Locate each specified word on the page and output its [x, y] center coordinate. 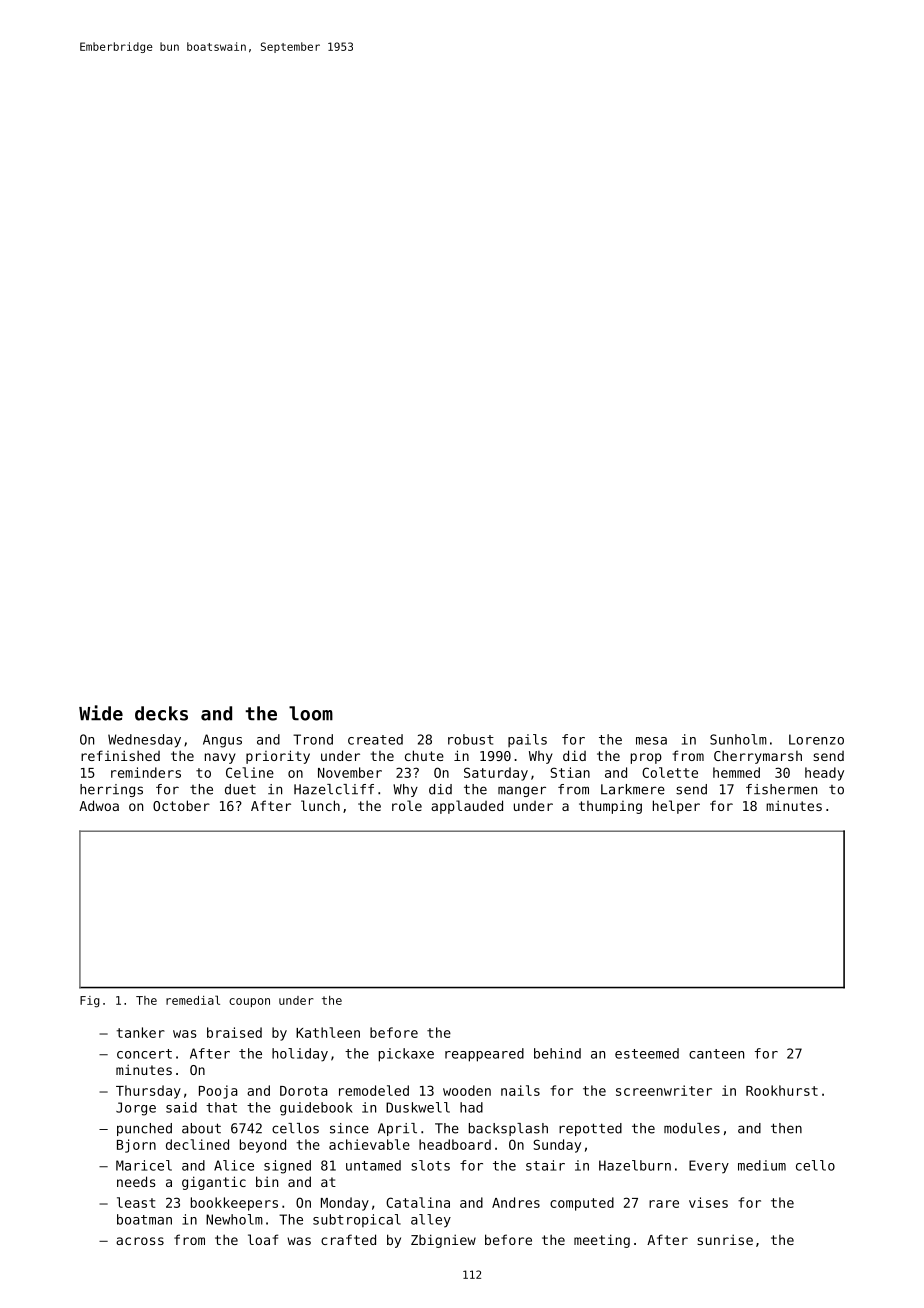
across [140, 1241]
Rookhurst [782, 1090]
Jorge [136, 1109]
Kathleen [328, 1032]
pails [527, 740]
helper [676, 807]
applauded [467, 807]
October [181, 805]
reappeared [484, 1055]
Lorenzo [816, 739]
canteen [716, 1054]
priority [278, 757]
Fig [90, 1002]
